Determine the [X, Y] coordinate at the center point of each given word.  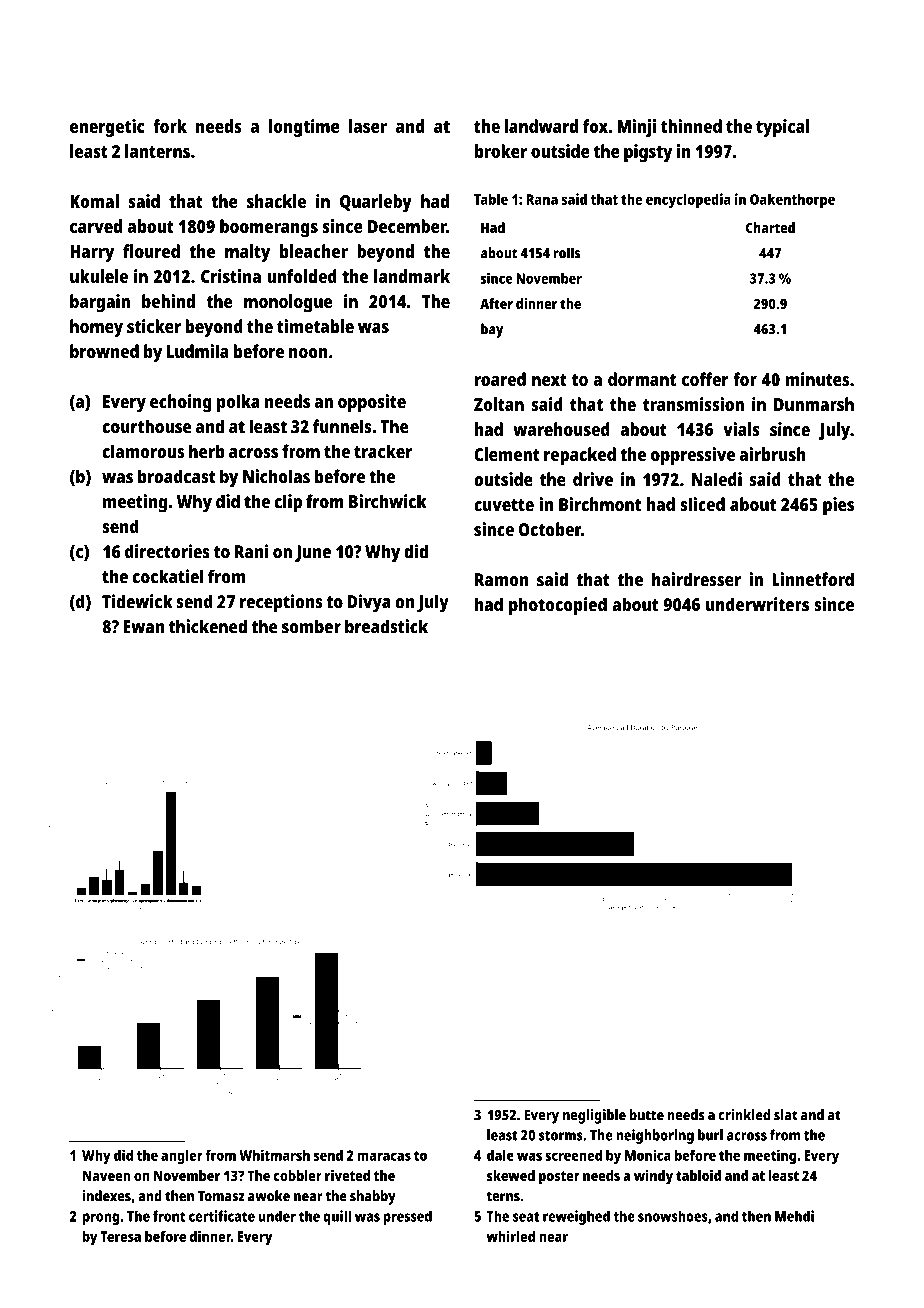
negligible [594, 1116]
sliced [702, 504]
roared [500, 379]
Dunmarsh [814, 404]
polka [238, 403]
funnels [342, 426]
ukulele [99, 276]
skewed [511, 1175]
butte [647, 1115]
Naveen [106, 1175]
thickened [208, 626]
